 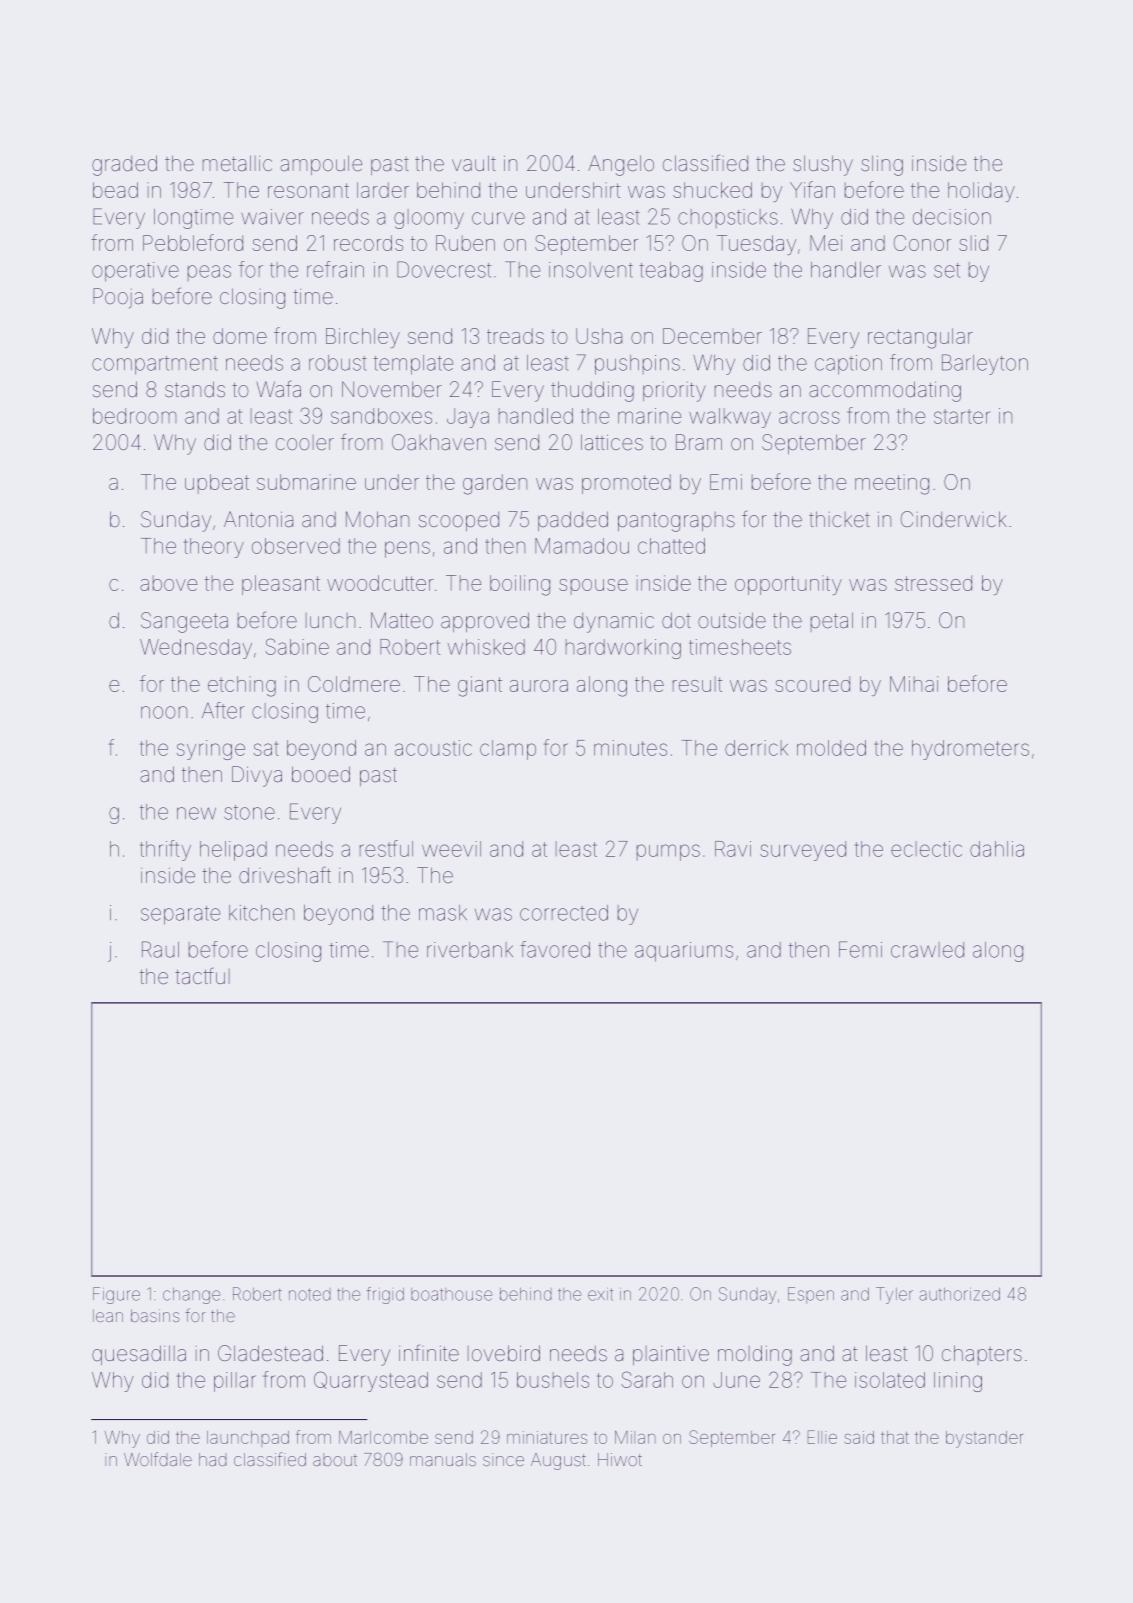 I want to click on clamp, so click(x=508, y=750).
